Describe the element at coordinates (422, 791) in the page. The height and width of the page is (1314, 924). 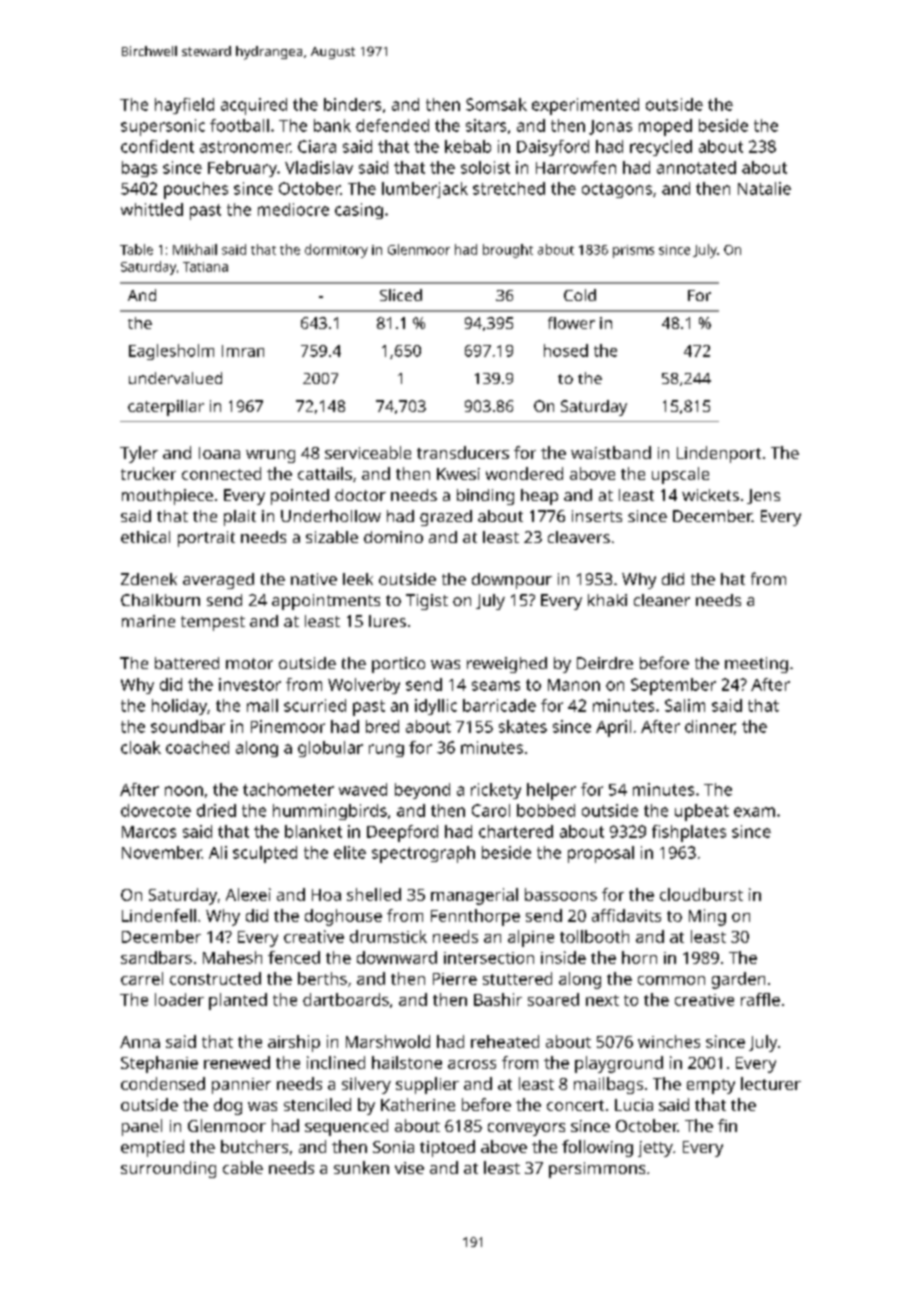
I see `beyond` at that location.
